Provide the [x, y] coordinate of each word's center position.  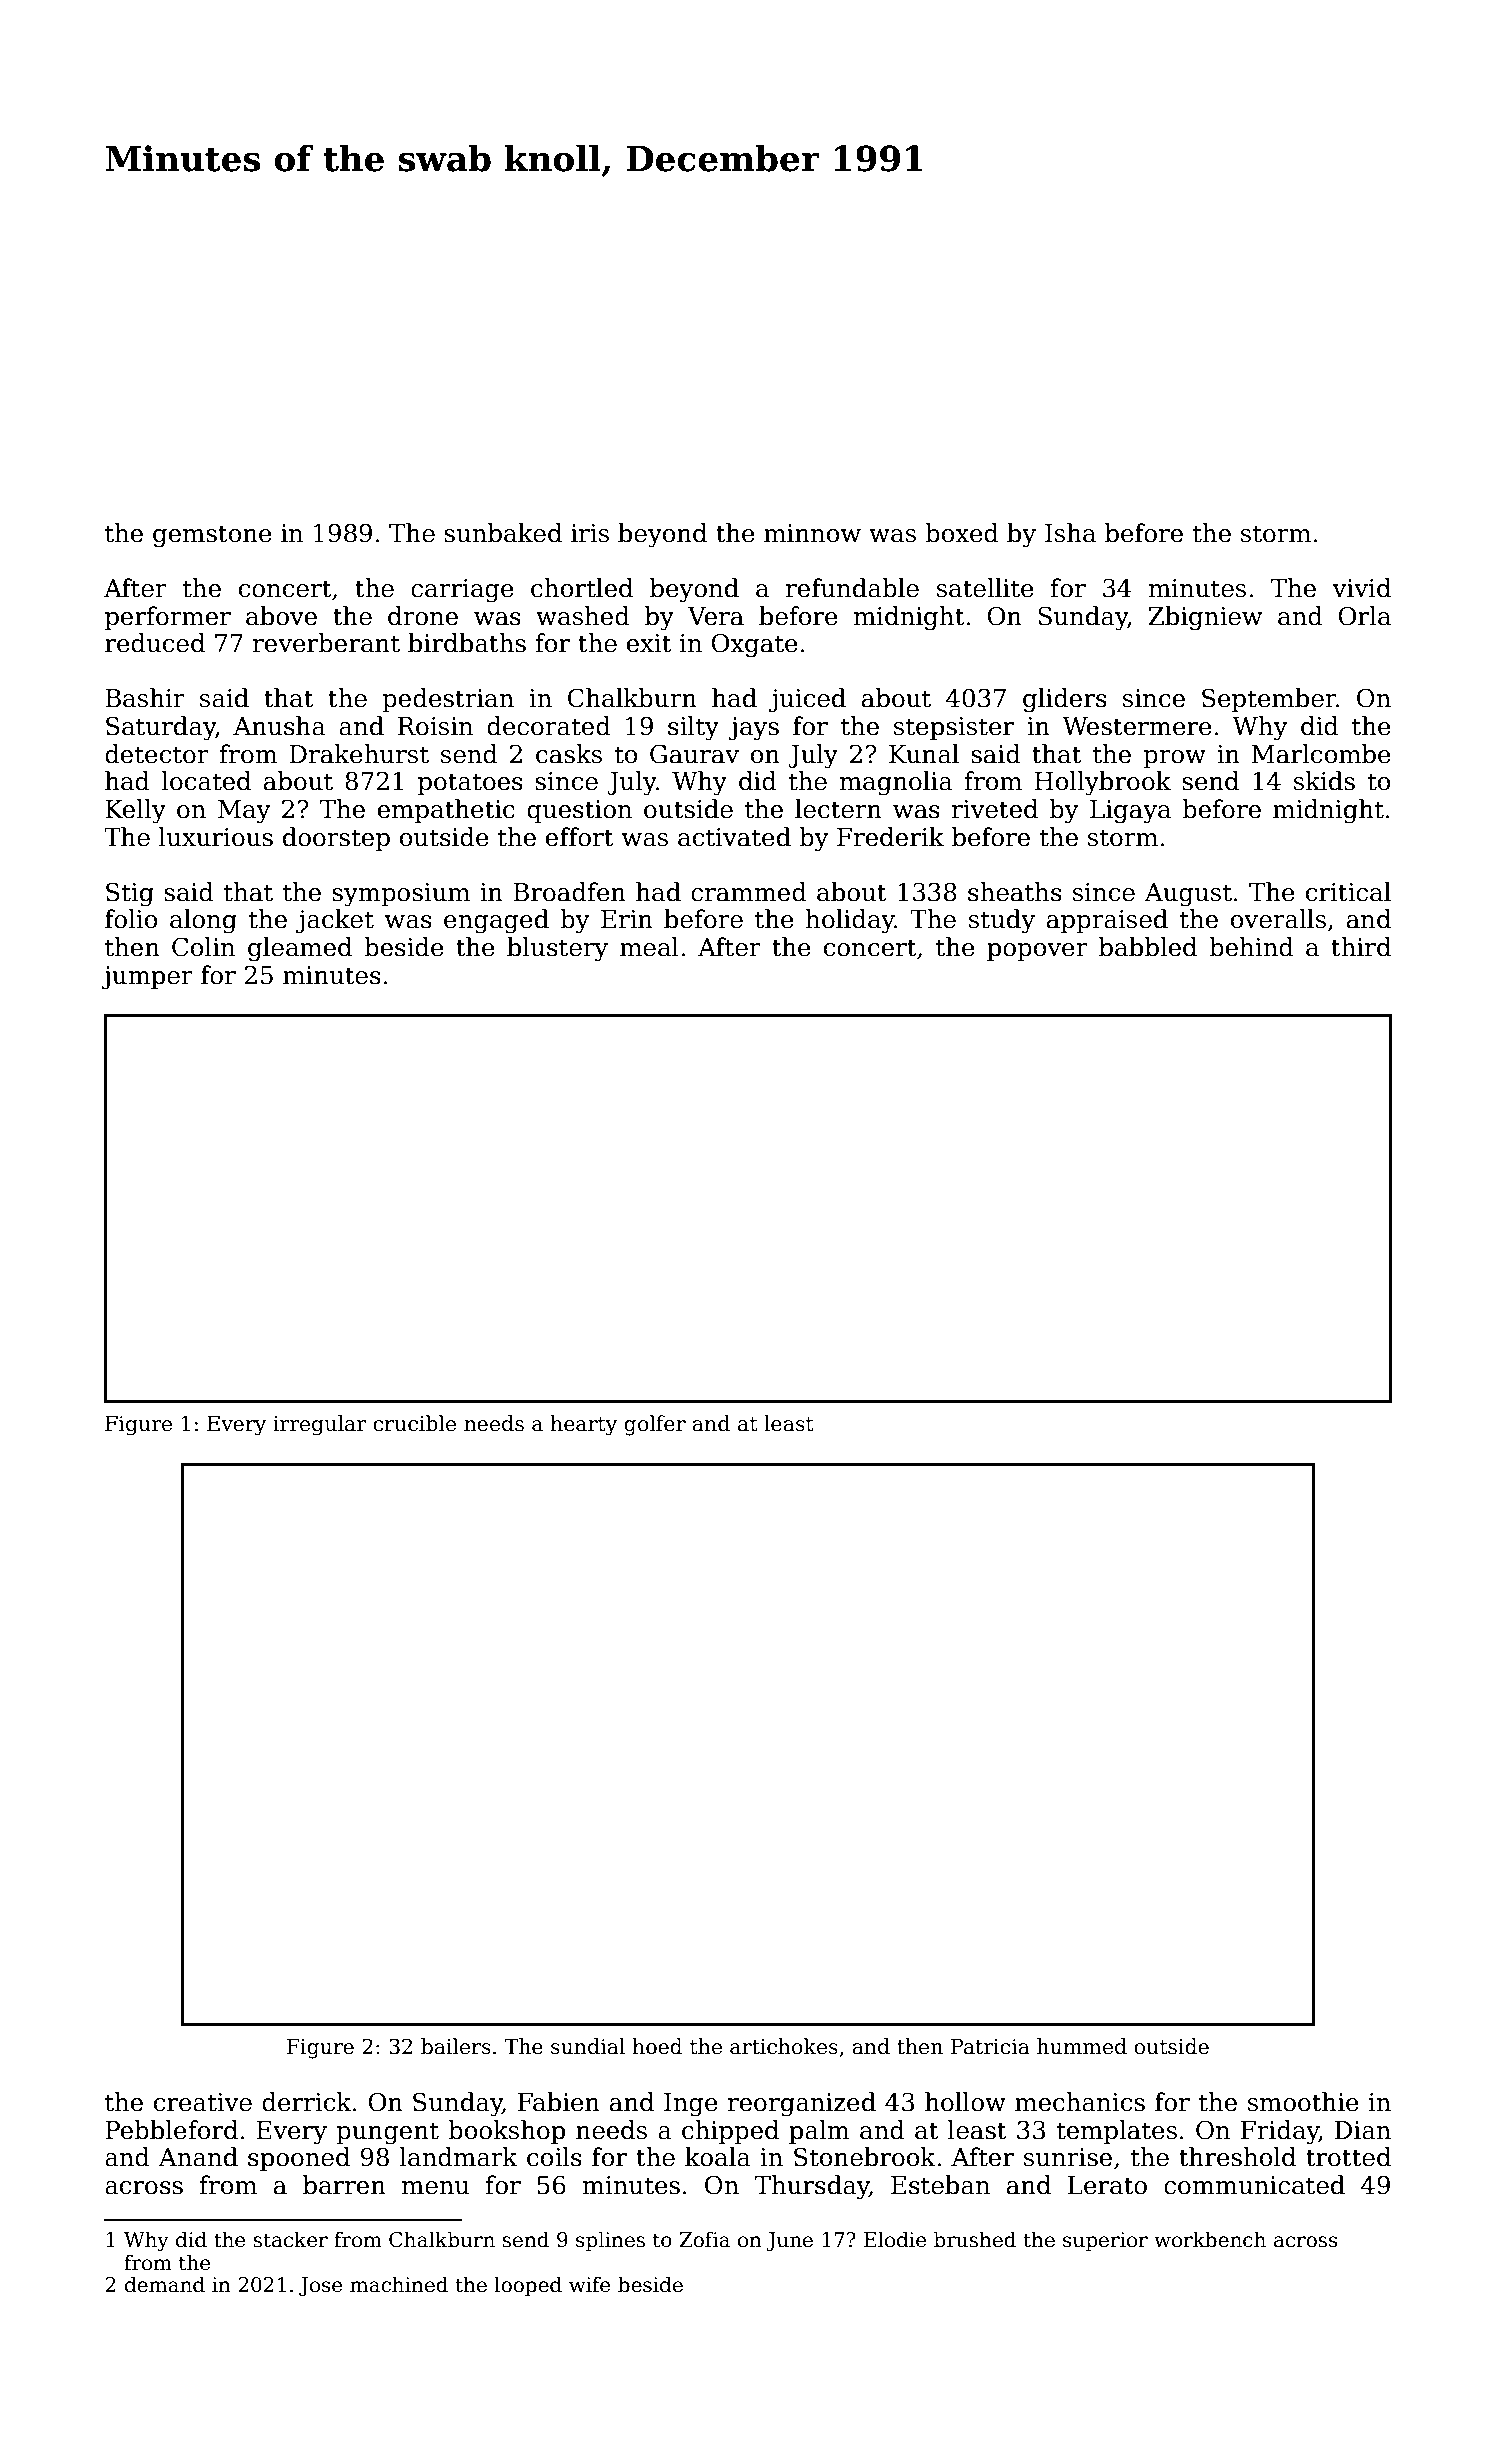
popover [1037, 952]
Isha [1070, 533]
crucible [414, 1423]
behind [1251, 947]
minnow [812, 533]
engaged [496, 921]
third [1361, 947]
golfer [655, 1425]
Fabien [559, 2102]
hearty [584, 1425]
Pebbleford [171, 2130]
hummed [1082, 2046]
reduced [155, 643]
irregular [319, 1425]
